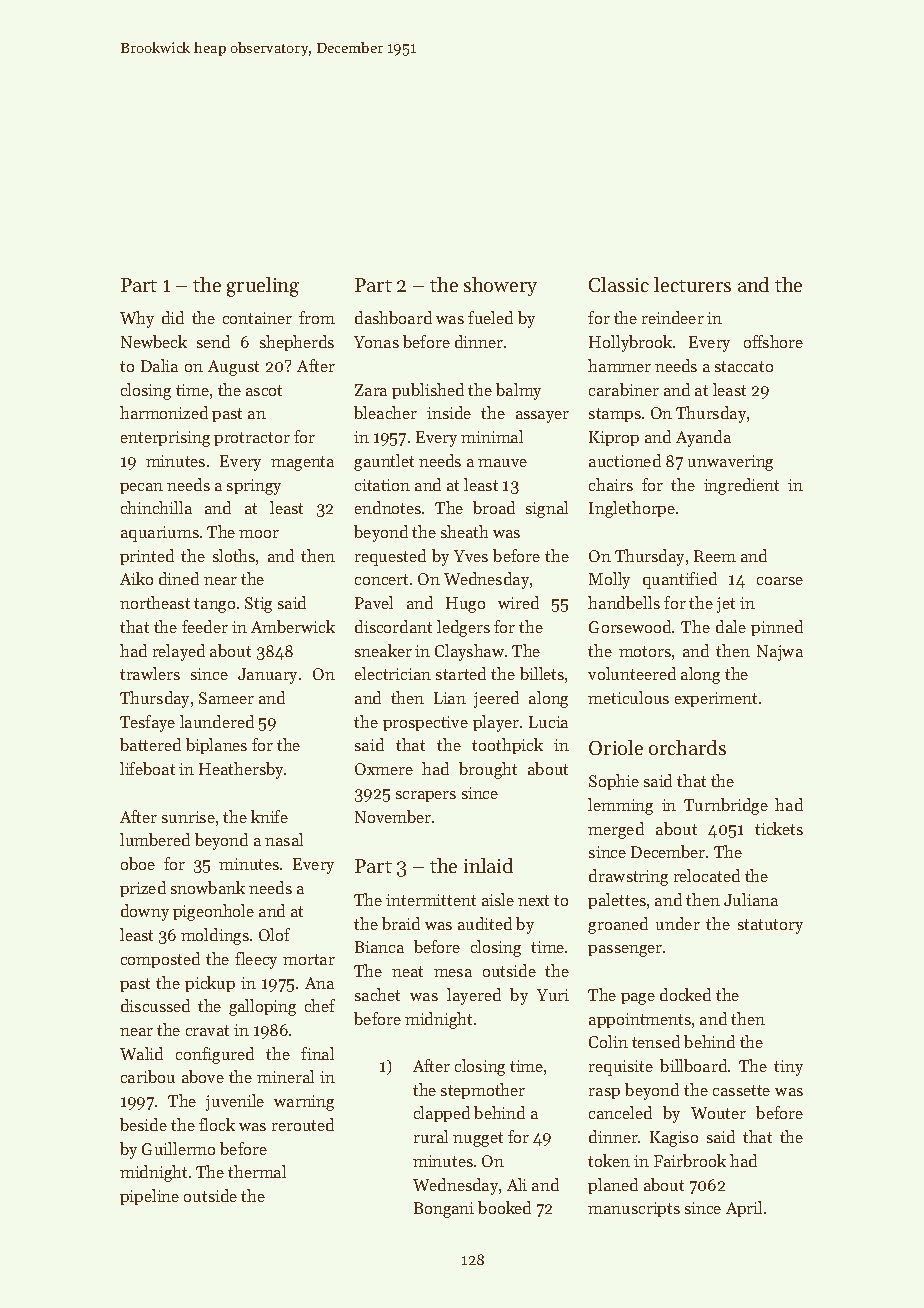  Describe the element at coordinates (383, 650) in the screenshot. I see `sneaker` at that location.
